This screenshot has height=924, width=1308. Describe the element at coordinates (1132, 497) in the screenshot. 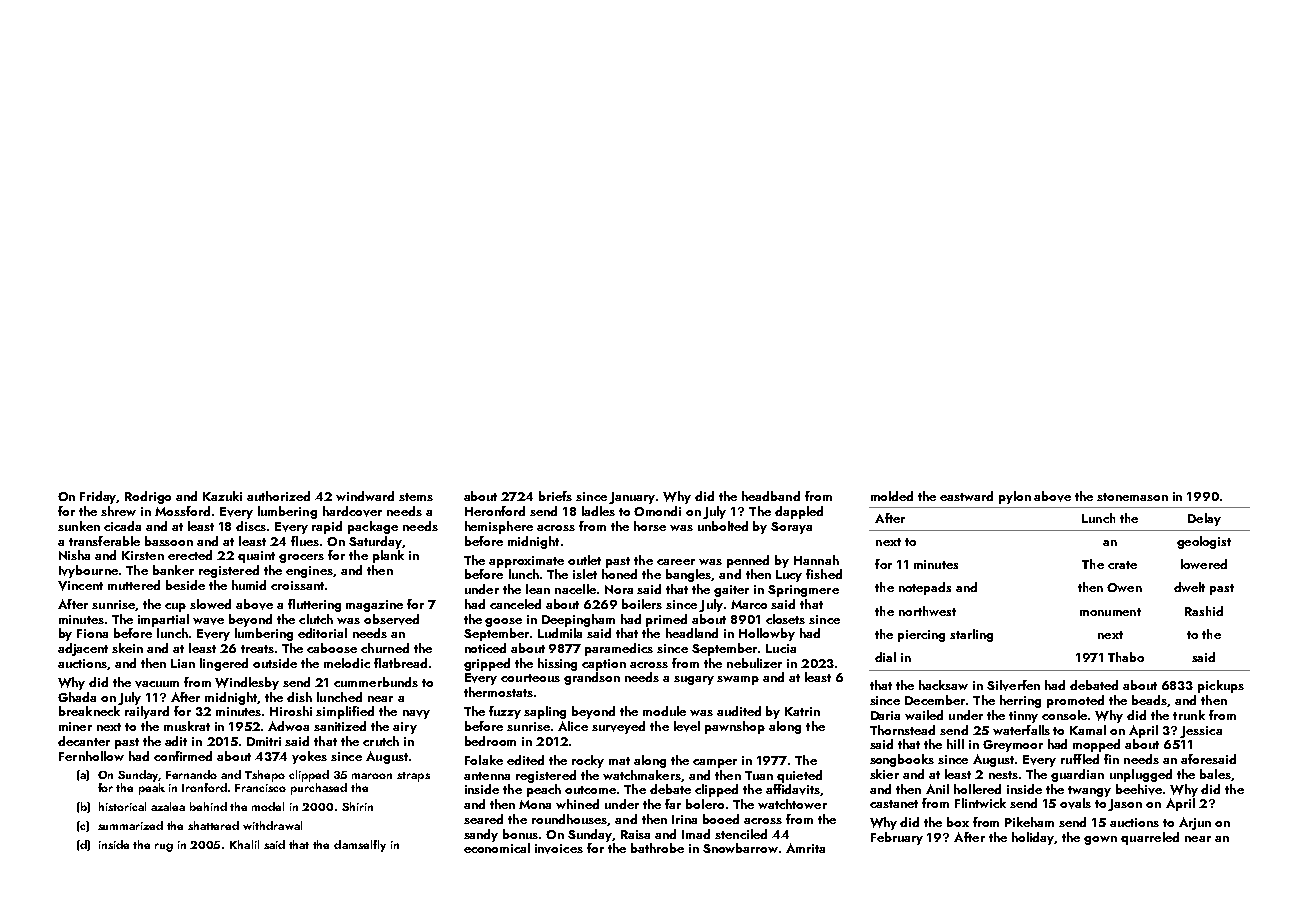

I see `stonemason` at that location.
